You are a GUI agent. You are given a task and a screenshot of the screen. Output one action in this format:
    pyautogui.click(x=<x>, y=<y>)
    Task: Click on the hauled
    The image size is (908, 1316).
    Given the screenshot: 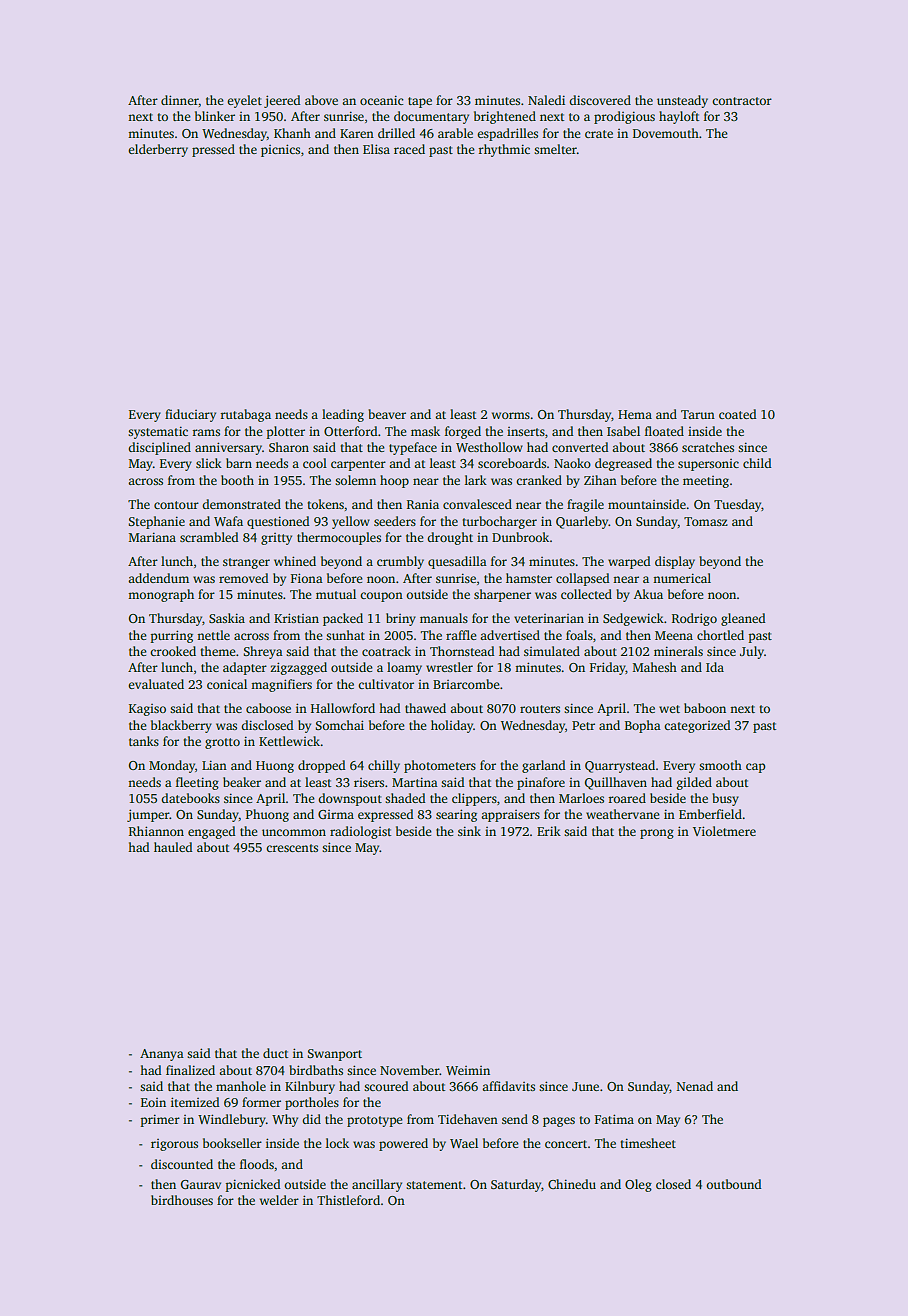 What is the action you would take?
    pyautogui.click(x=173, y=847)
